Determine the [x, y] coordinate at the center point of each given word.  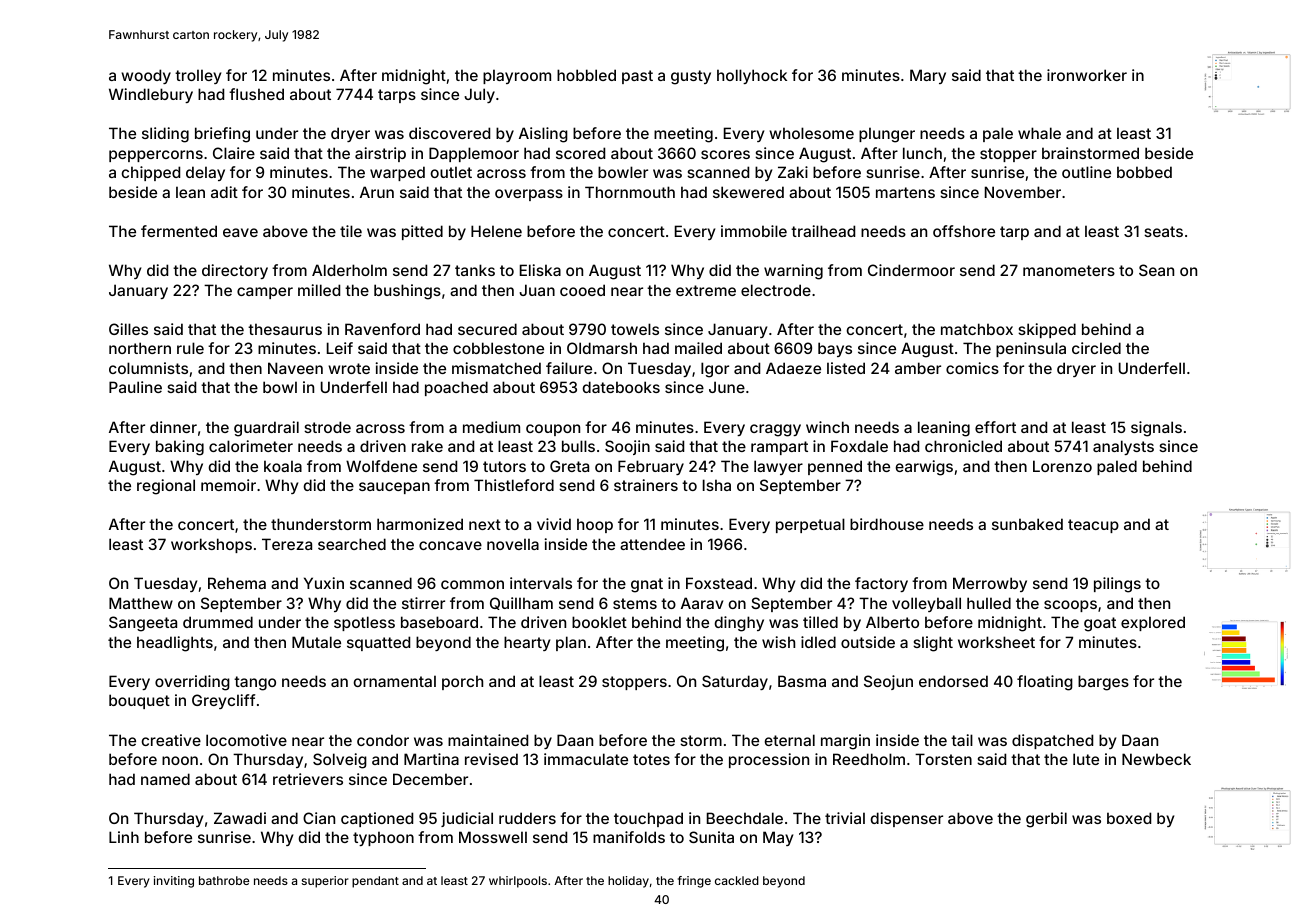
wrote [349, 368]
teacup [1093, 526]
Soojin [627, 447]
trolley [198, 76]
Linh [124, 837]
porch [462, 682]
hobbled [586, 75]
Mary [928, 76]
